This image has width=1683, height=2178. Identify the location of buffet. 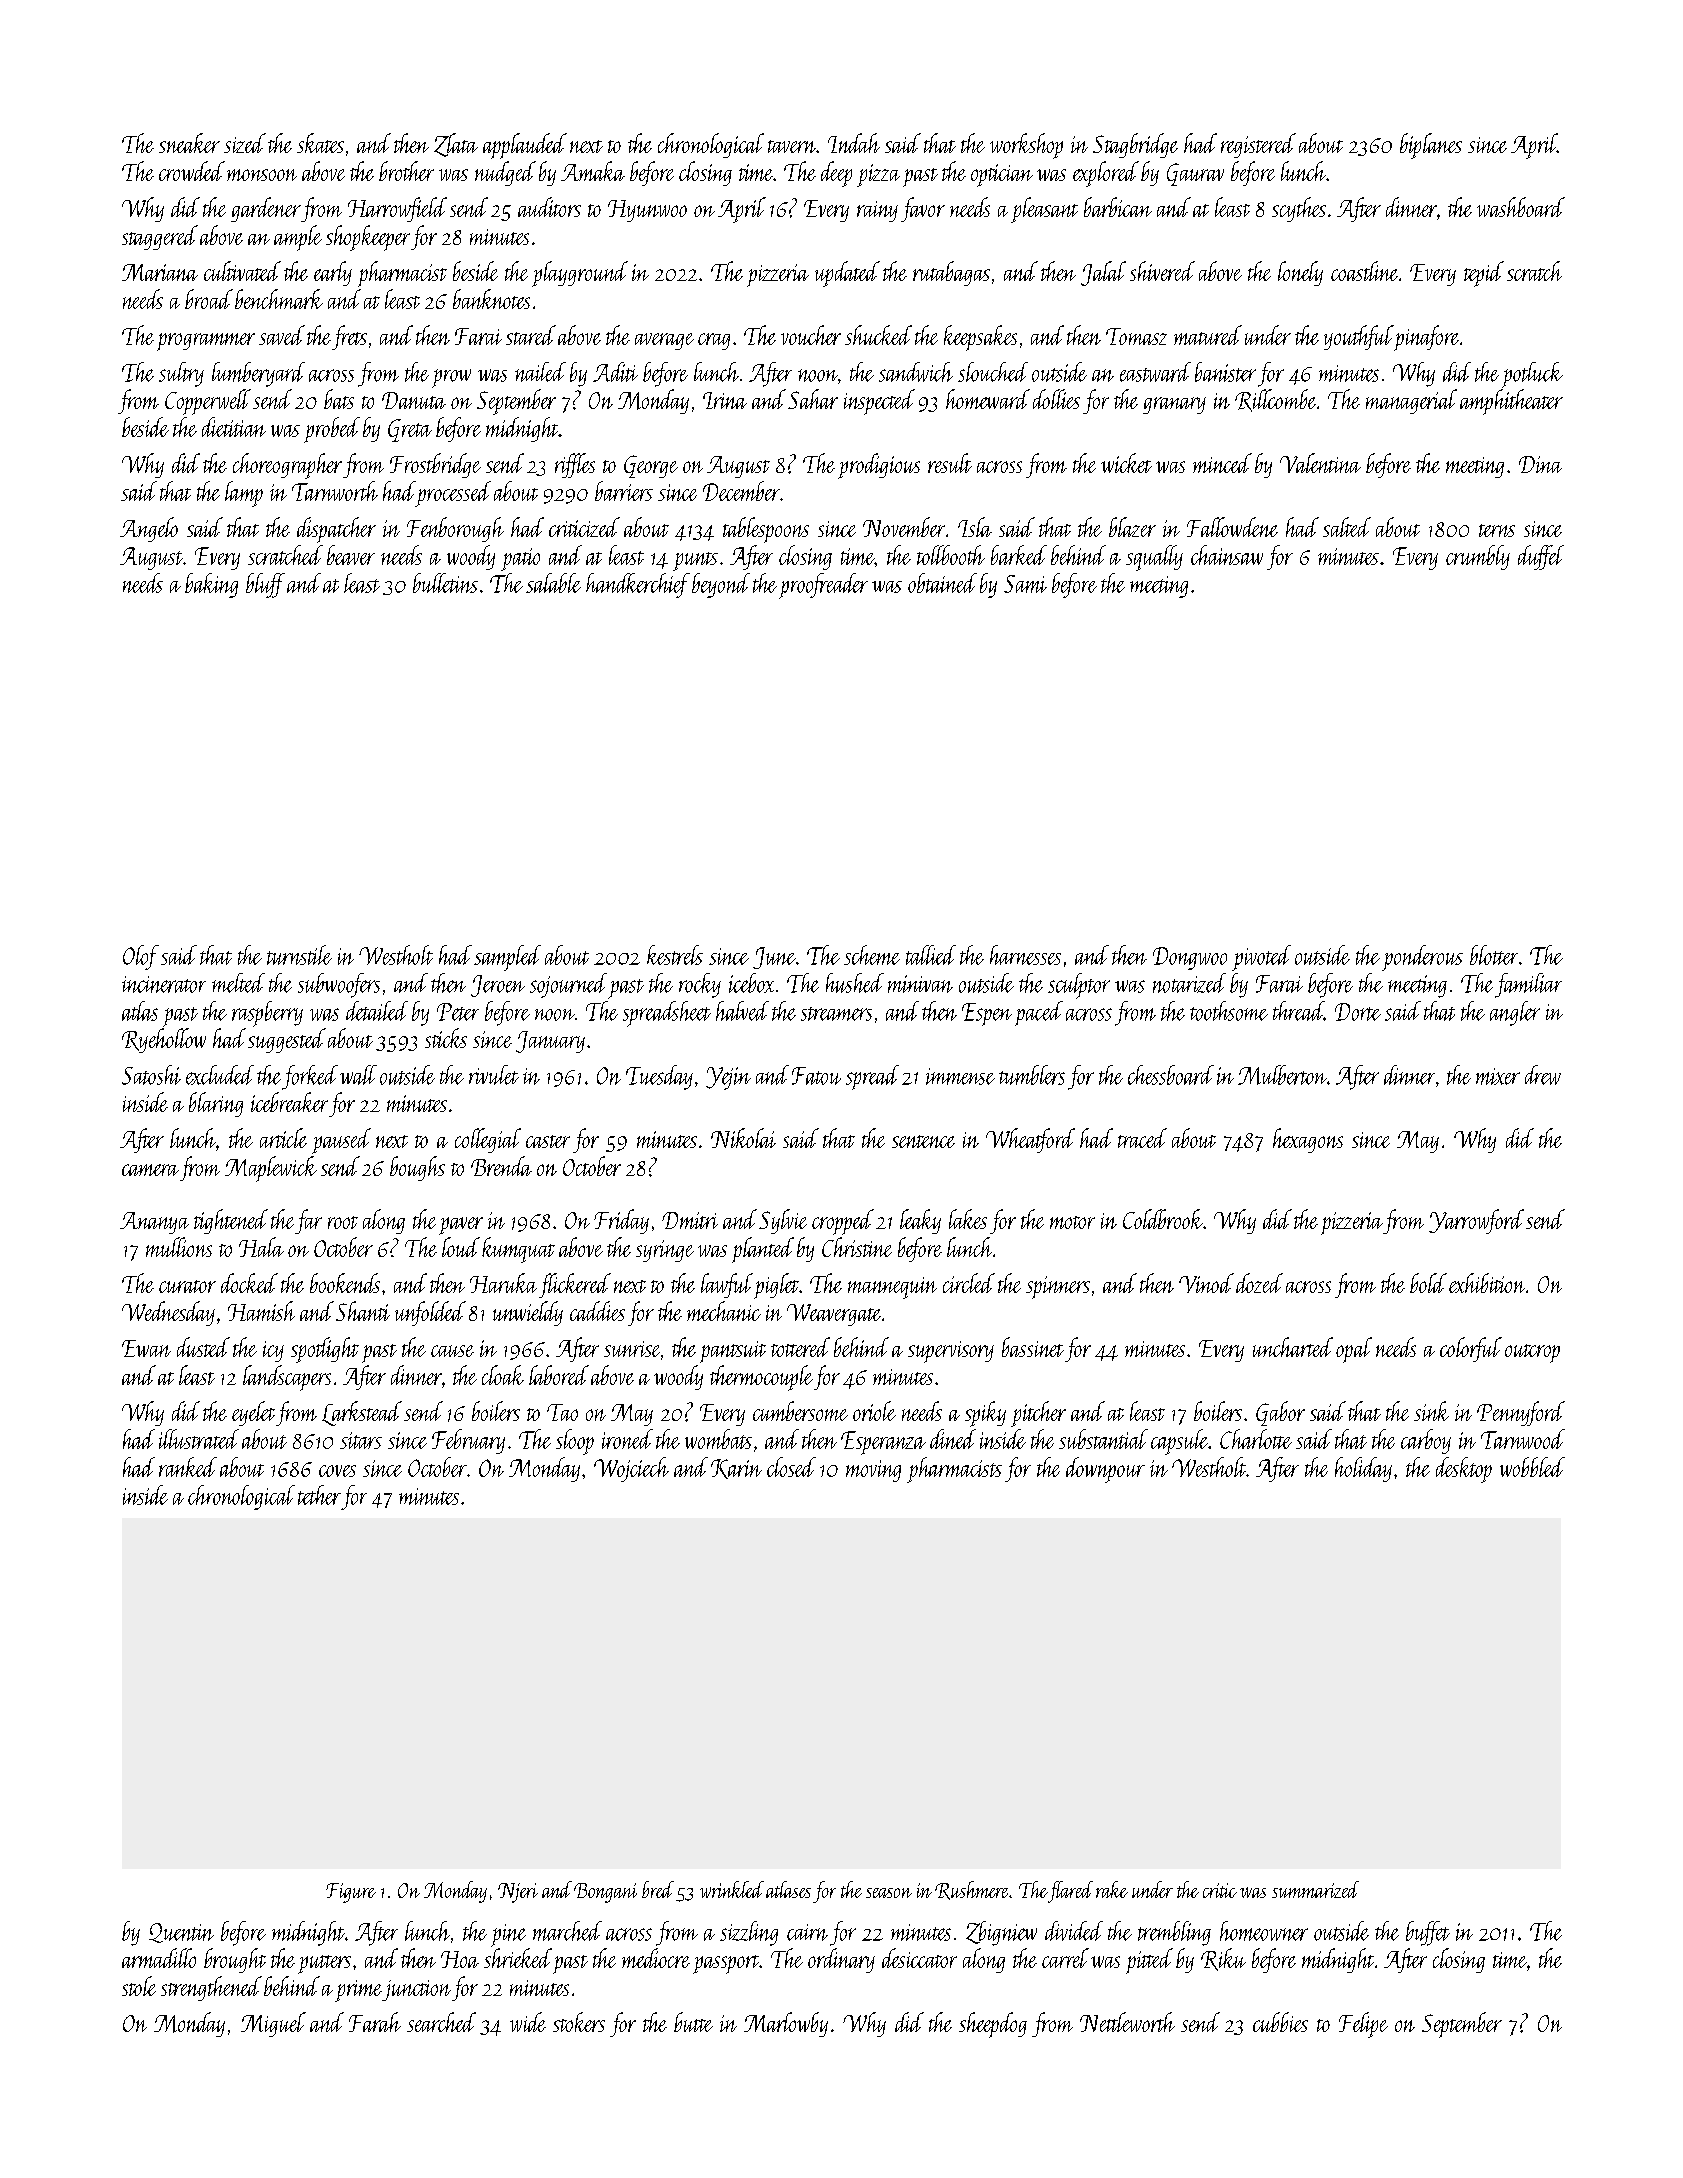
(1428, 1933).
